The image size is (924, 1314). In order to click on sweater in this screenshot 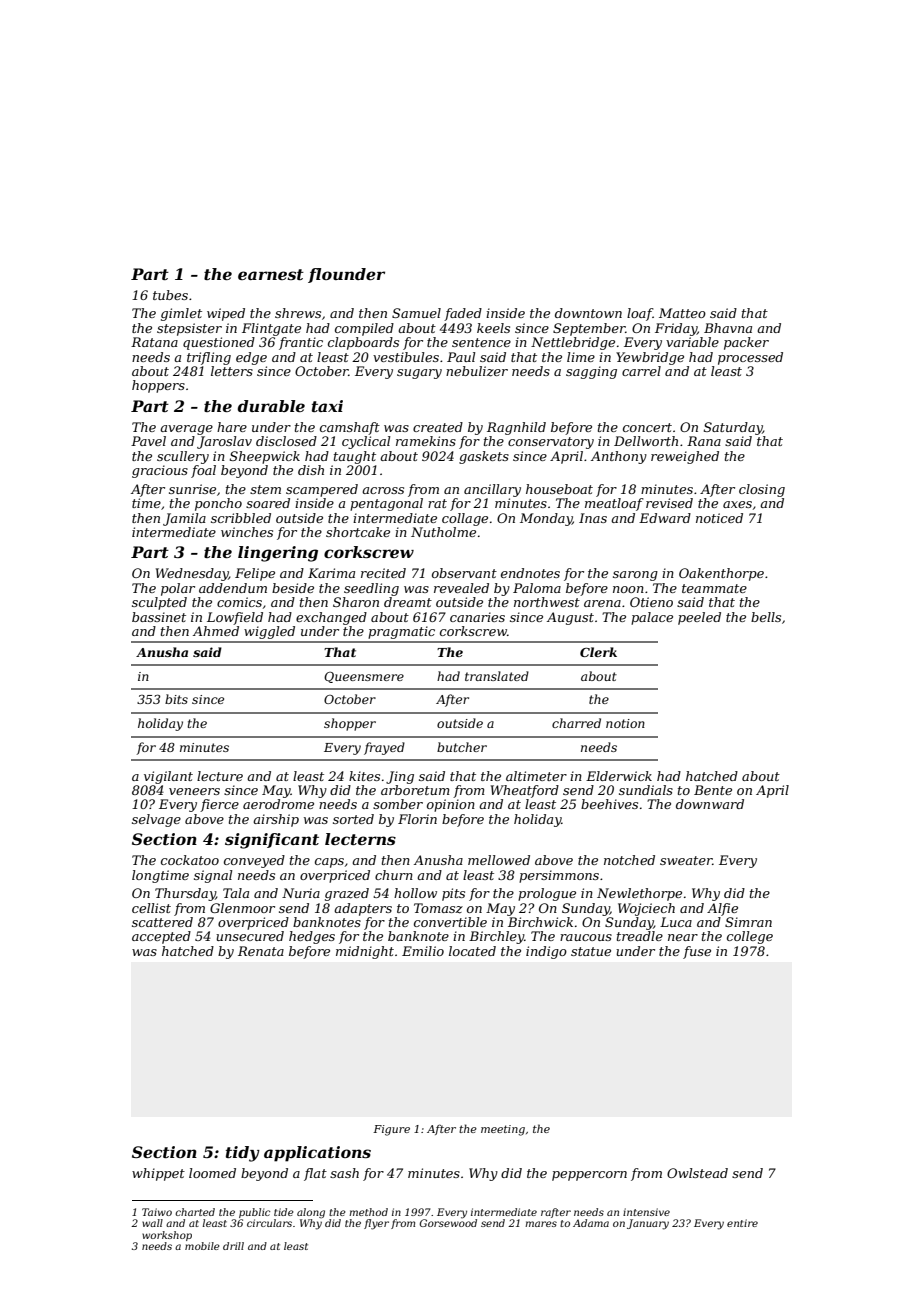, I will do `click(686, 860)`.
